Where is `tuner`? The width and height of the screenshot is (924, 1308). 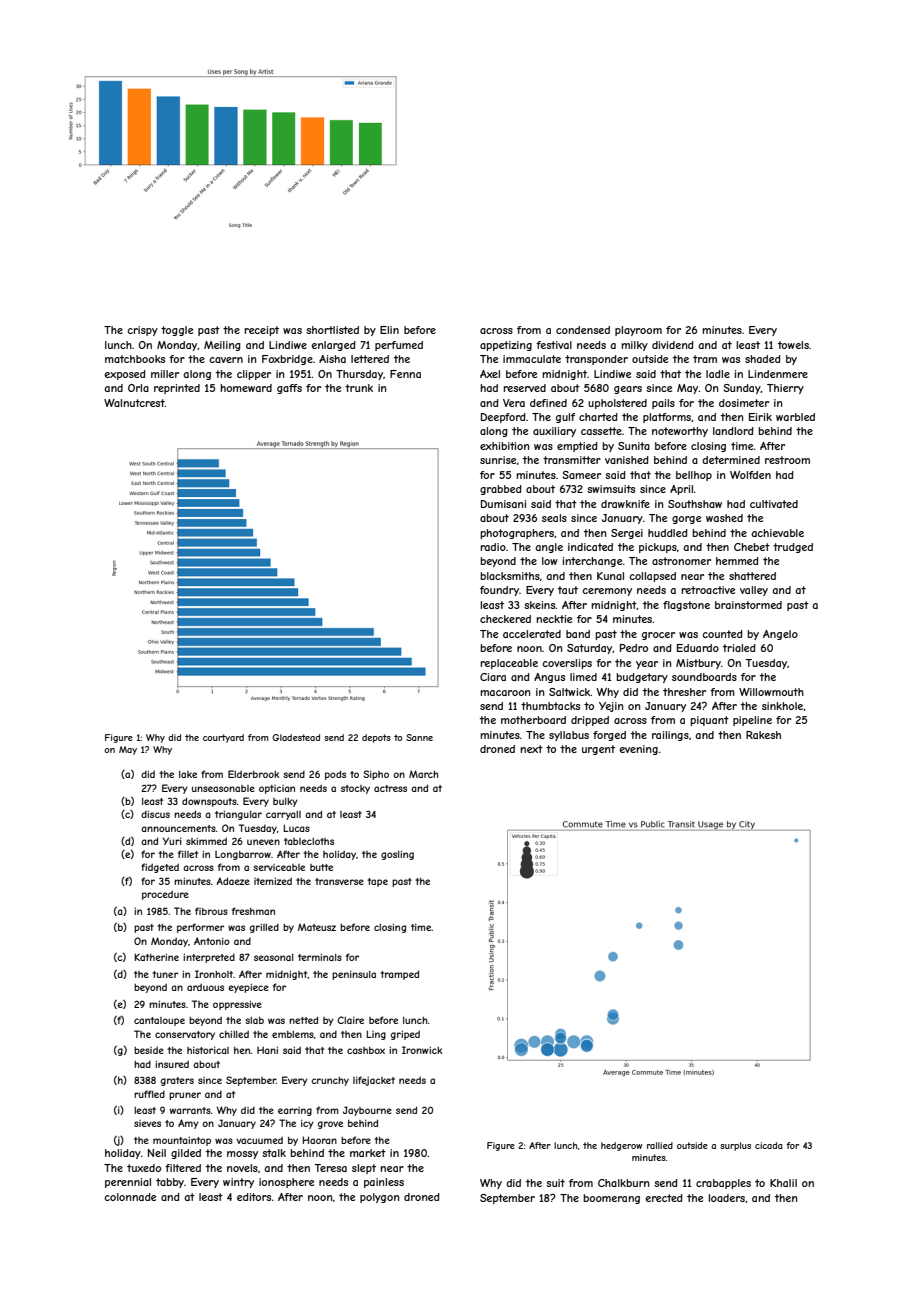
tuner is located at coordinates (165, 974).
